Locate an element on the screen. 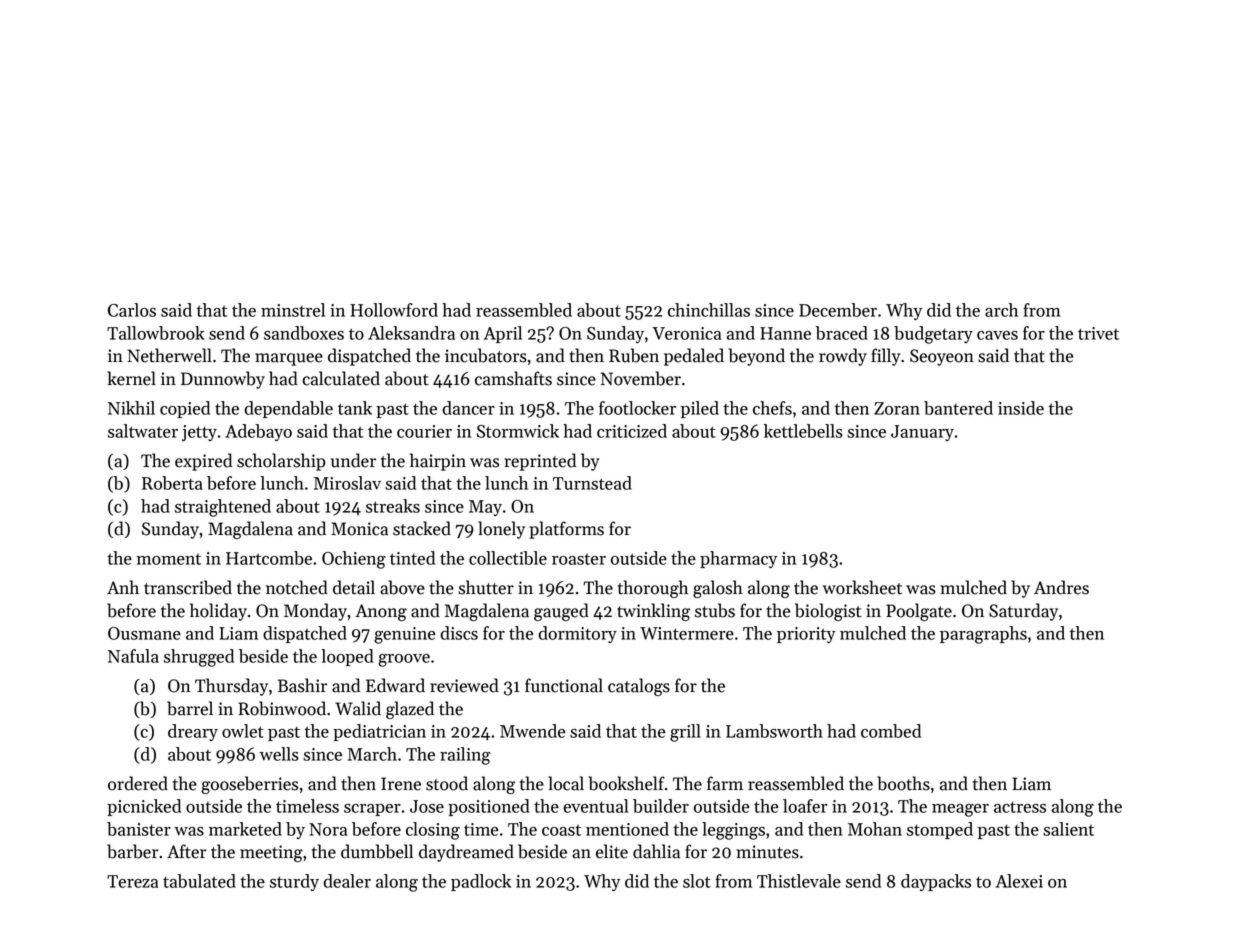 This screenshot has width=1233, height=952. reviewed is located at coordinates (464, 685).
